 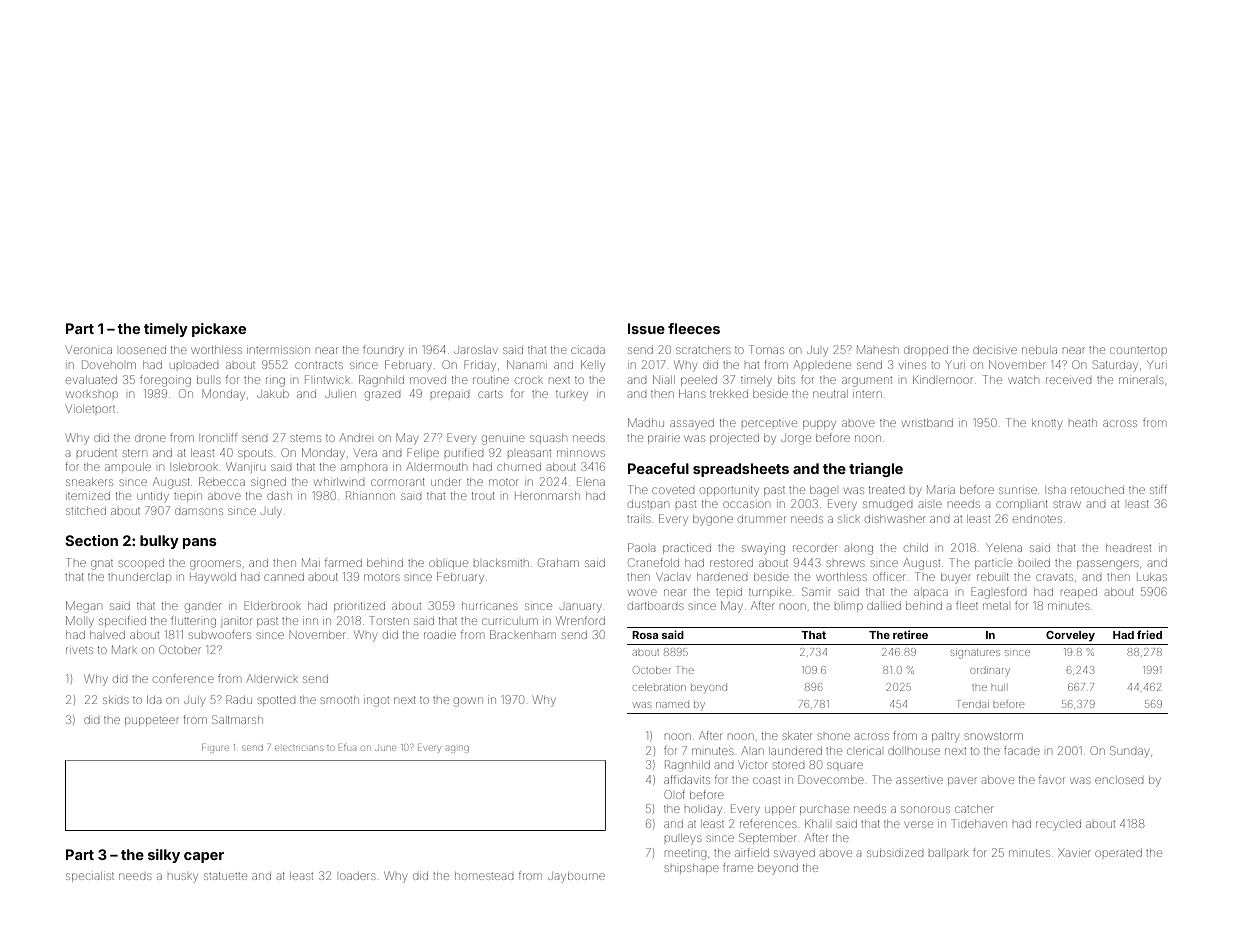 I want to click on loaders, so click(x=357, y=876).
